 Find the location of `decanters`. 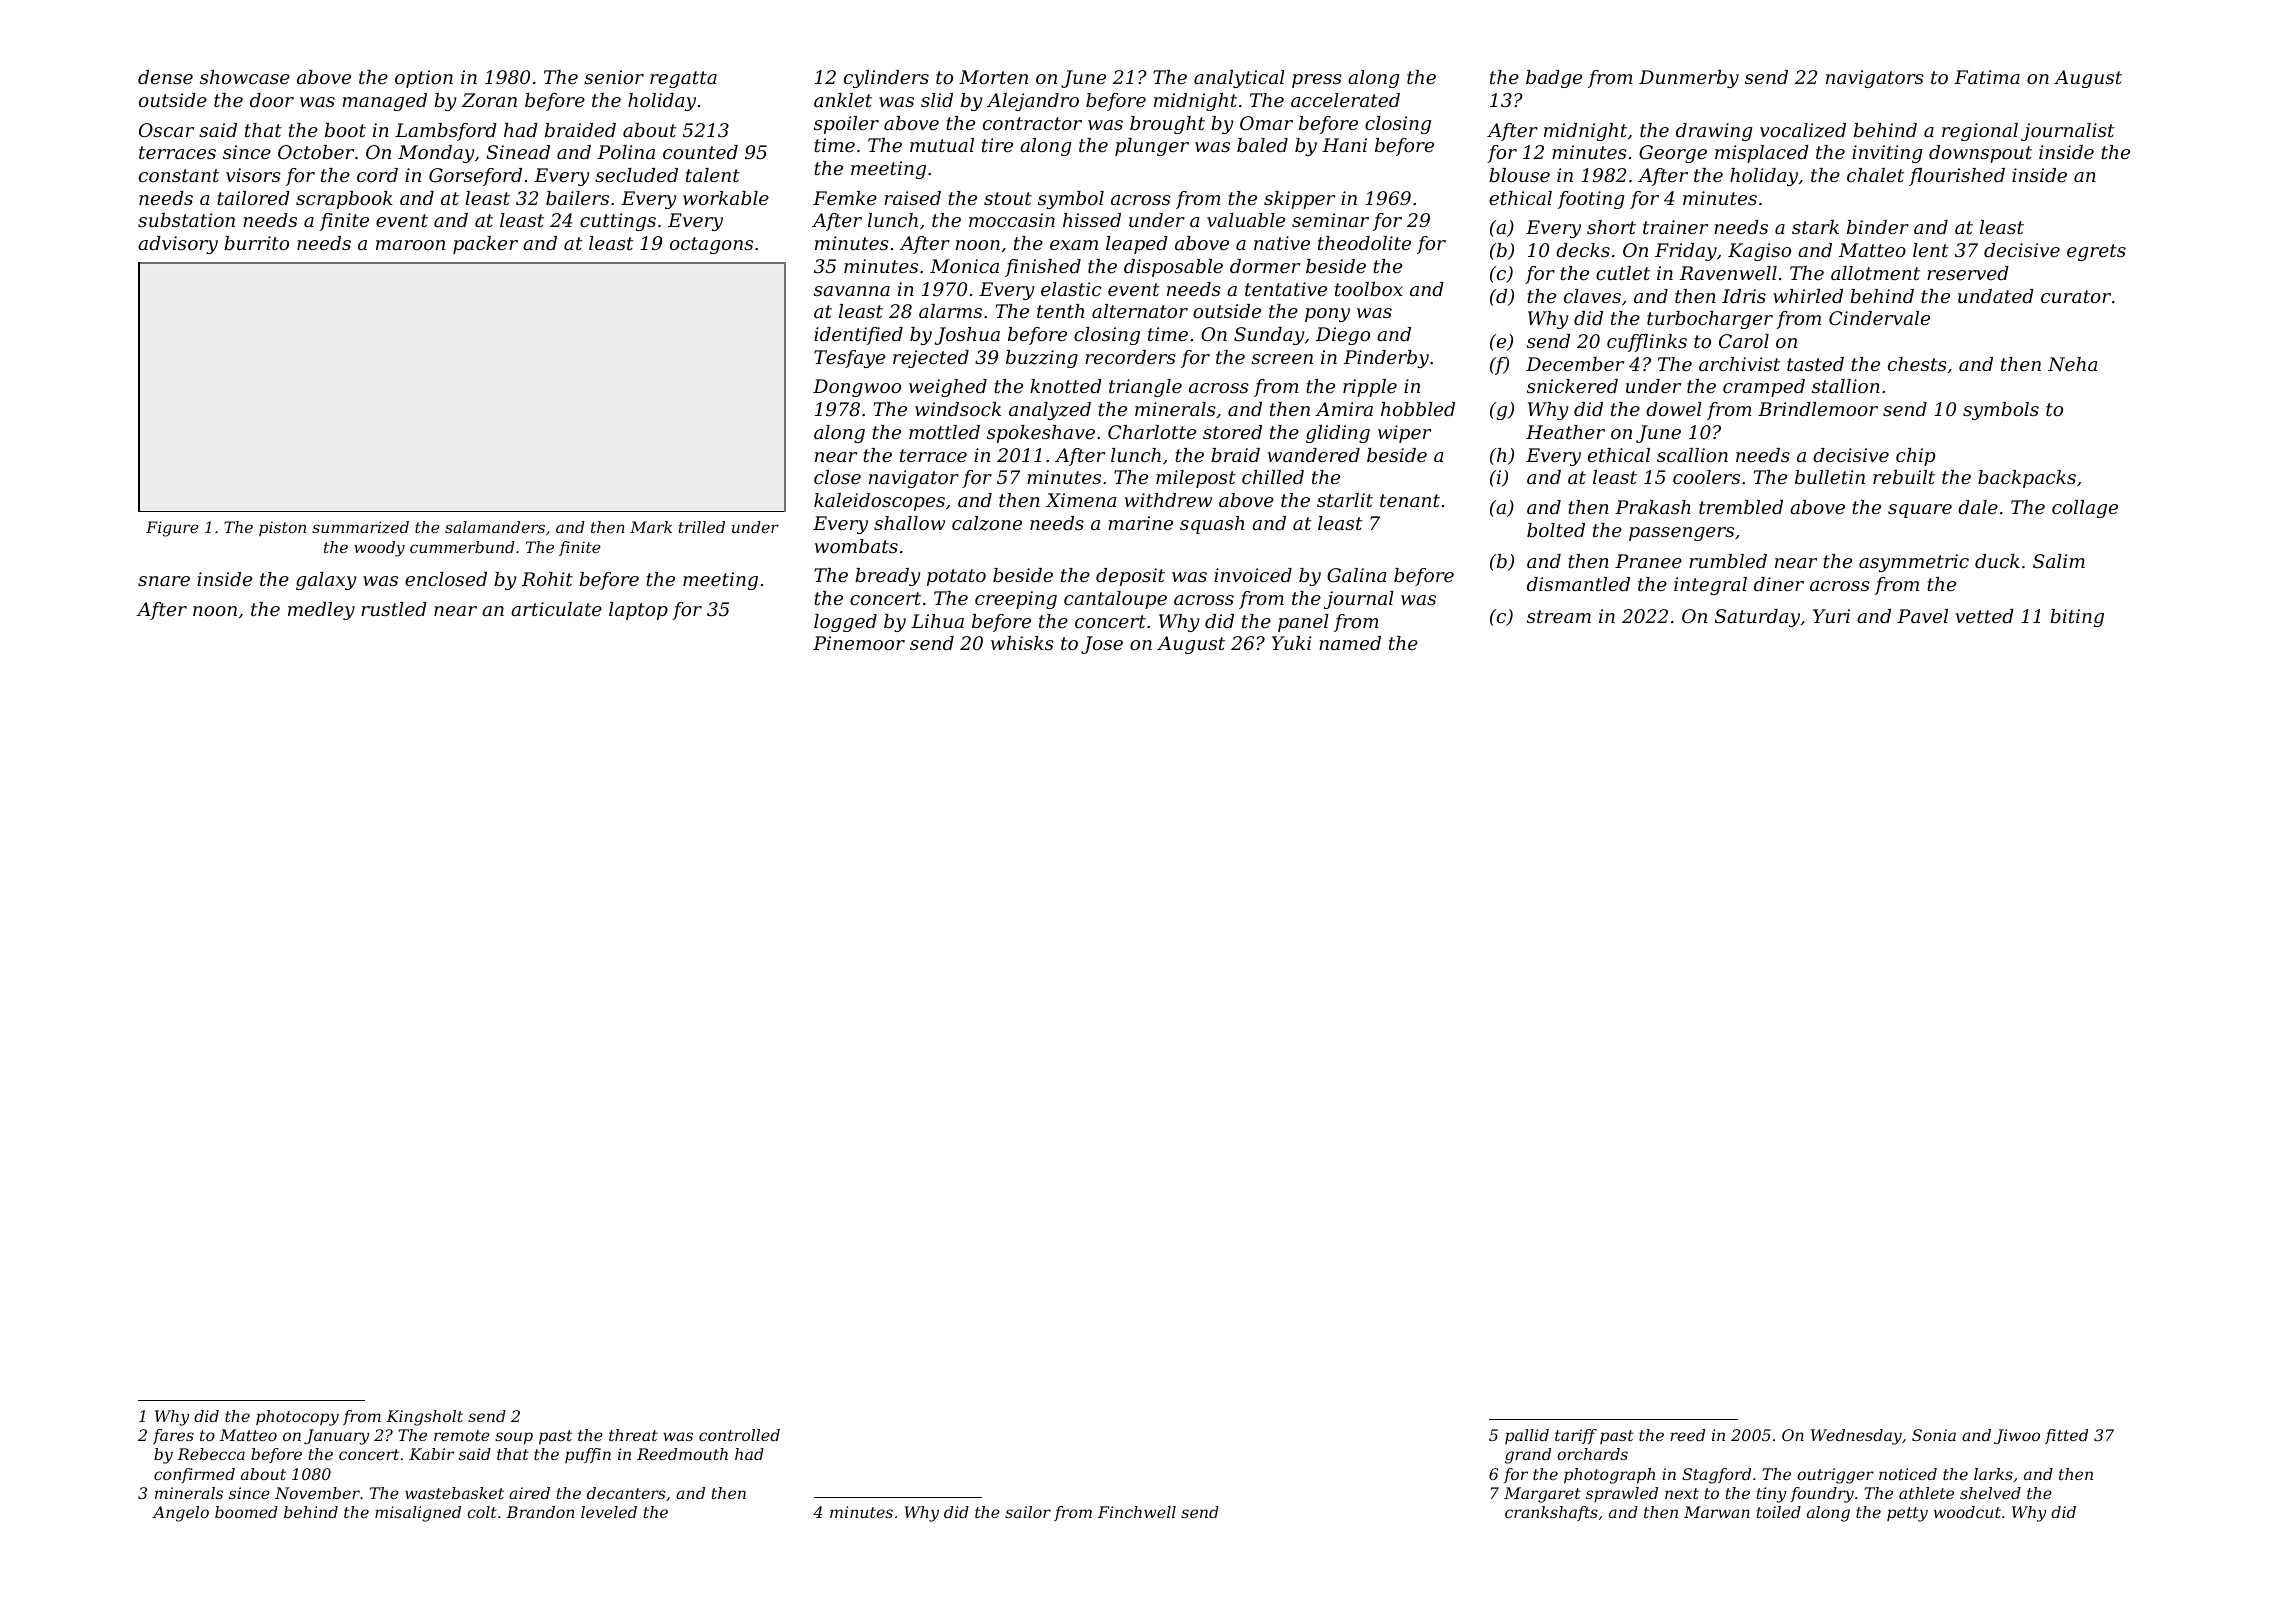

decanters is located at coordinates (626, 1493).
